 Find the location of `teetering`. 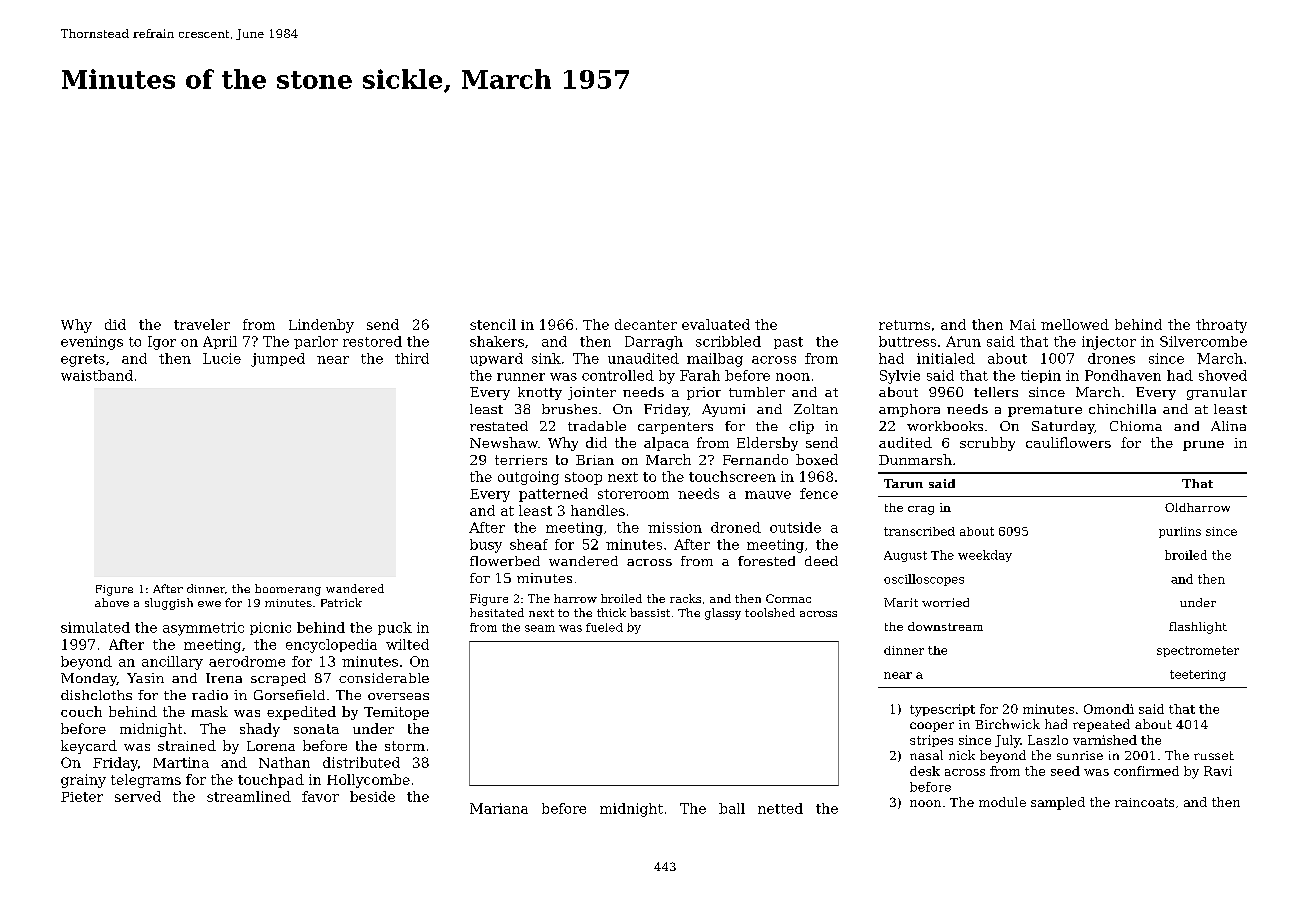

teetering is located at coordinates (1198, 675).
